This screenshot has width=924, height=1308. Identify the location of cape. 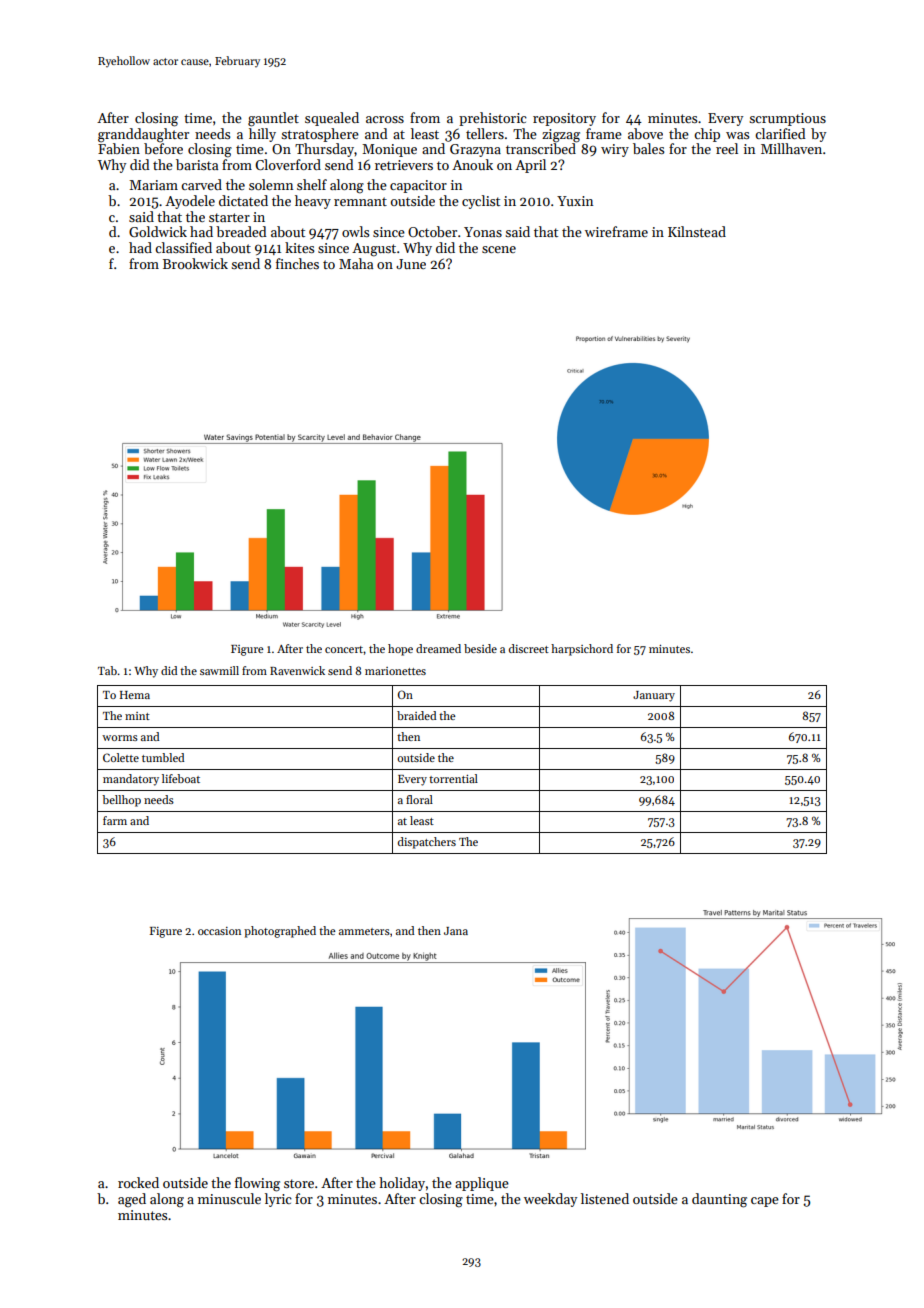
(765, 1202).
